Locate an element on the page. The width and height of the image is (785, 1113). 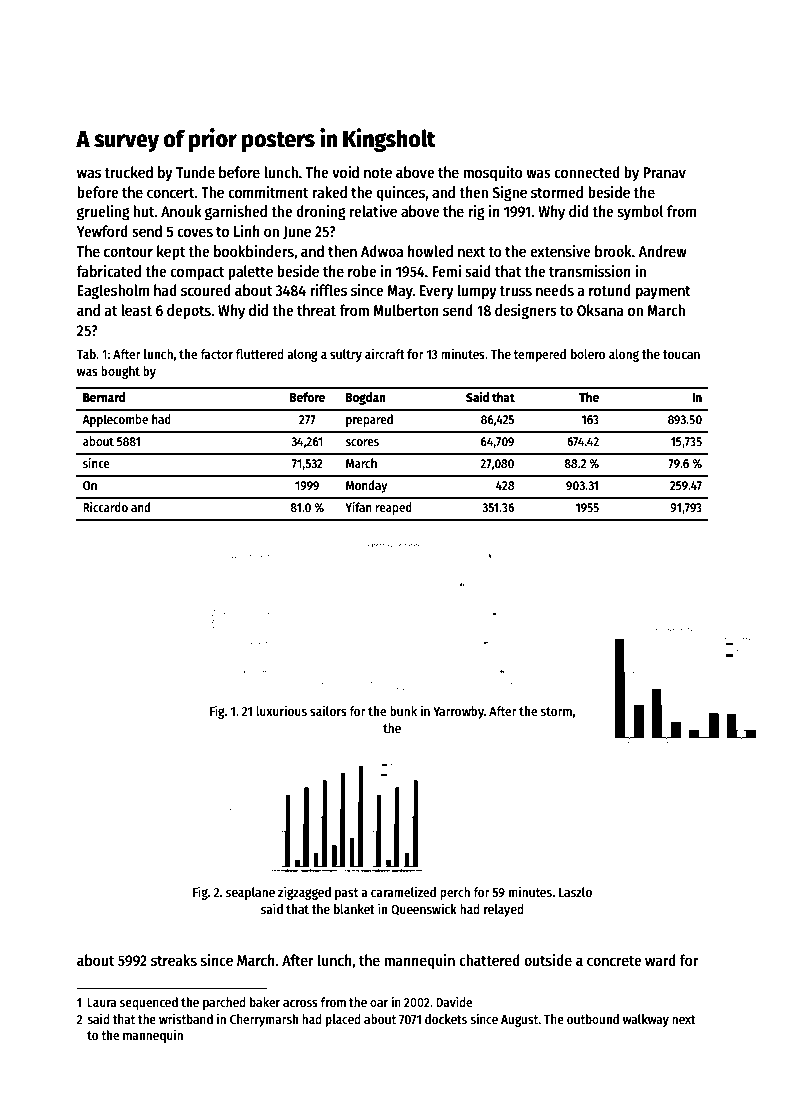
void is located at coordinates (345, 172).
